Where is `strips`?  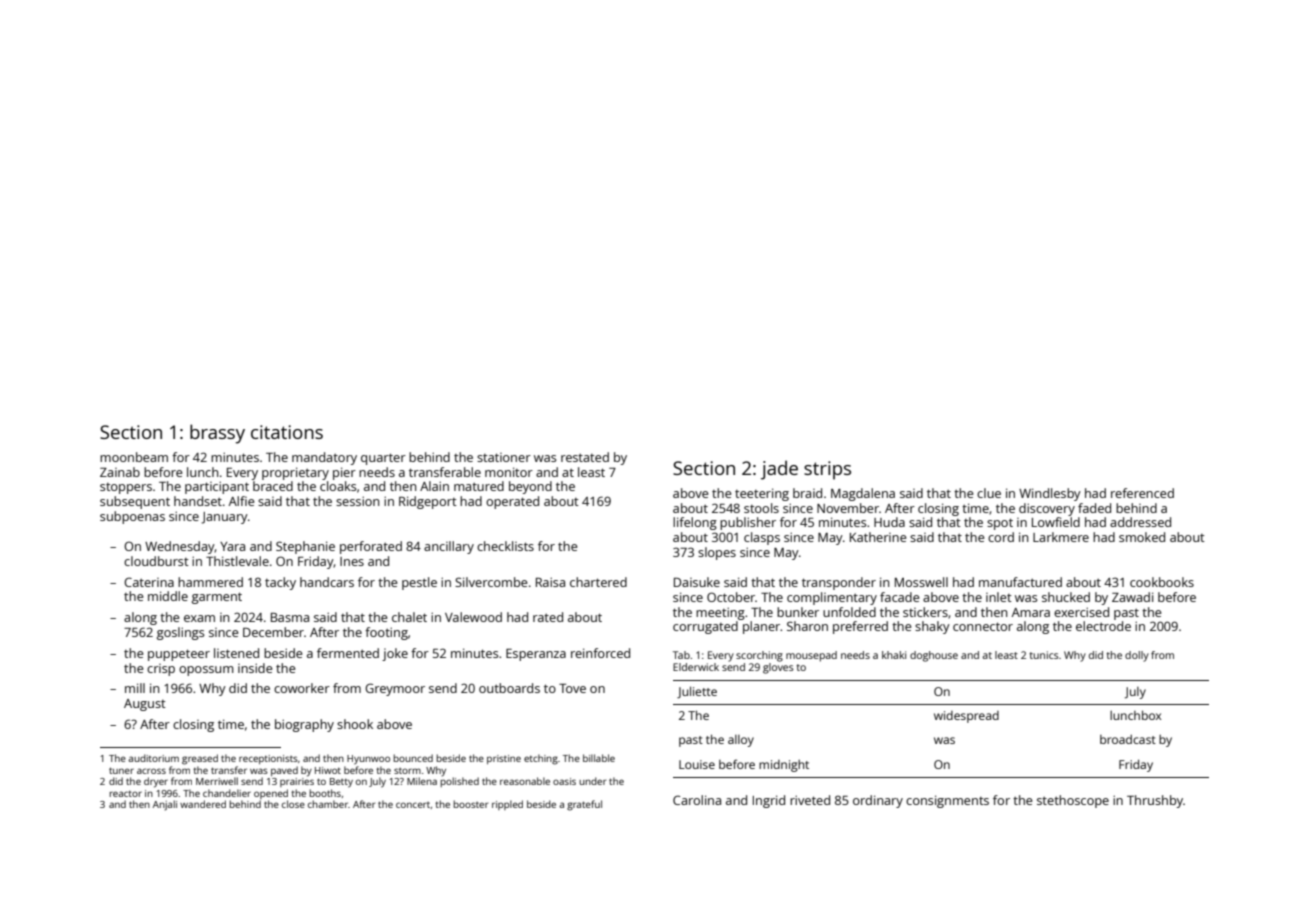
strips is located at coordinates (827, 470).
